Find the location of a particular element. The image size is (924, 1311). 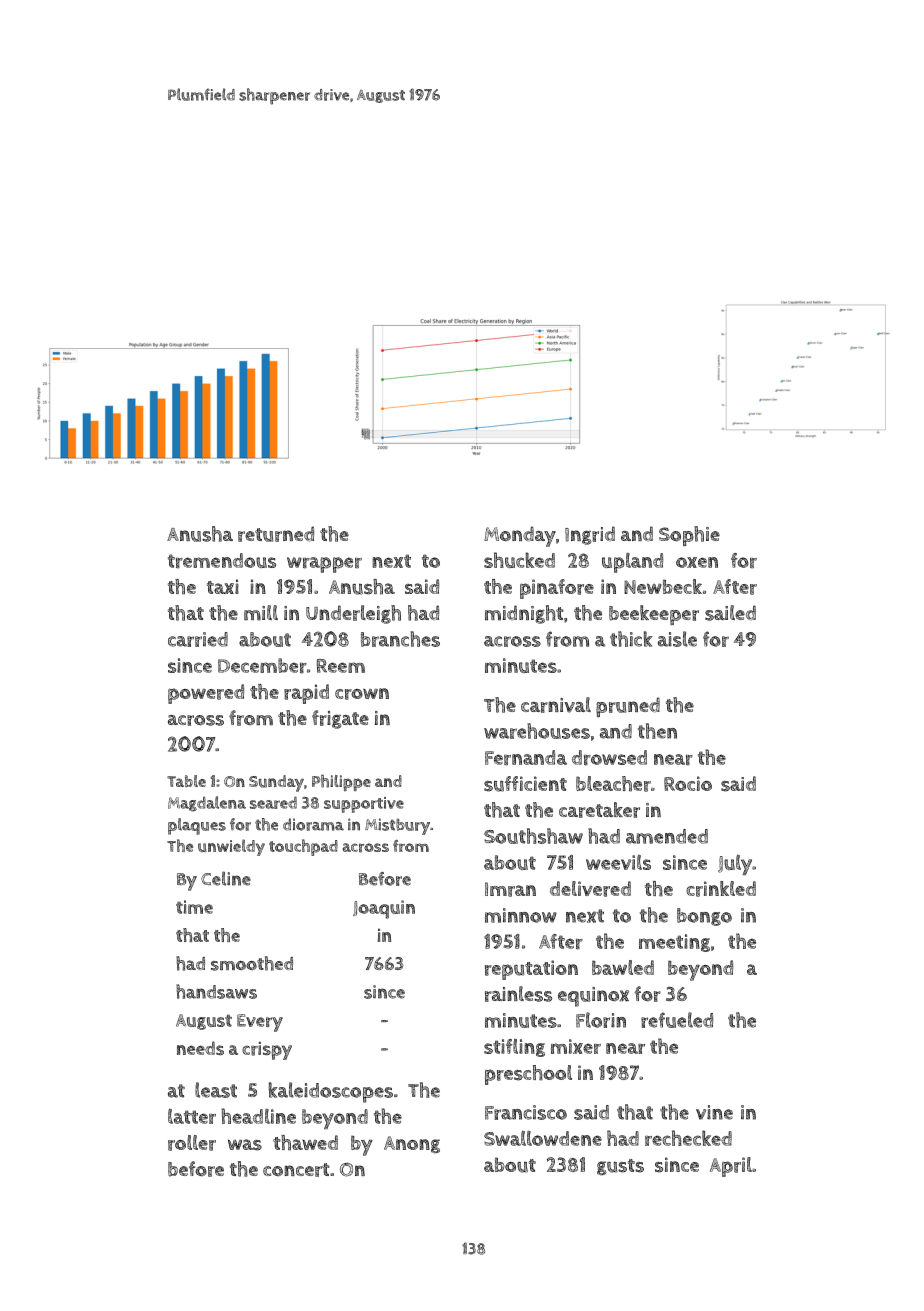

preschool is located at coordinates (528, 1075).
